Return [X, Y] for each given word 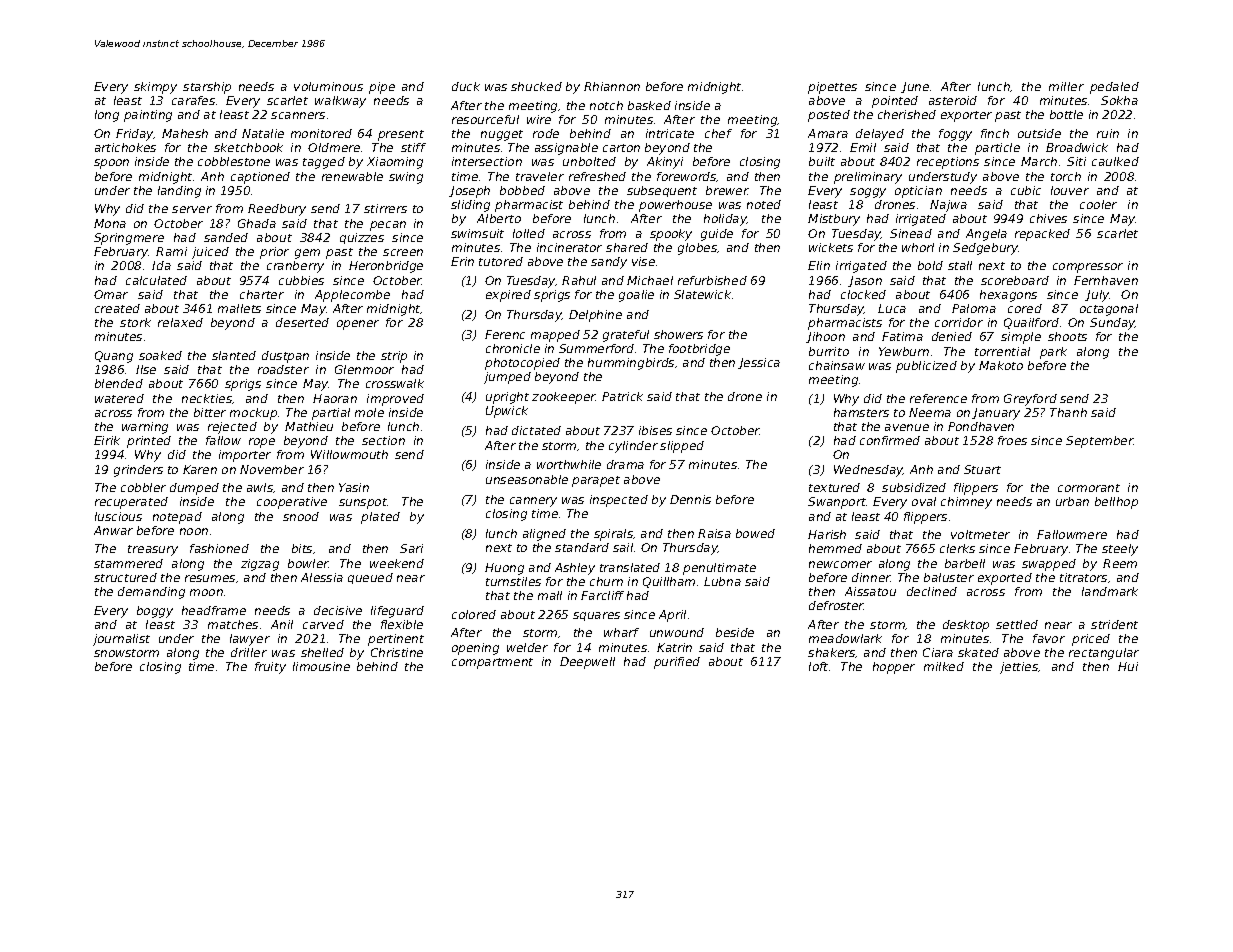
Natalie [263, 133]
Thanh [1068, 412]
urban [1072, 501]
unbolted [589, 161]
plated [380, 518]
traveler [540, 176]
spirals [613, 535]
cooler [1098, 204]
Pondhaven [981, 426]
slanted [234, 355]
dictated [536, 430]
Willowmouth [349, 454]
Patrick [622, 396]
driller [249, 652]
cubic [1026, 190]
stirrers [385, 208]
